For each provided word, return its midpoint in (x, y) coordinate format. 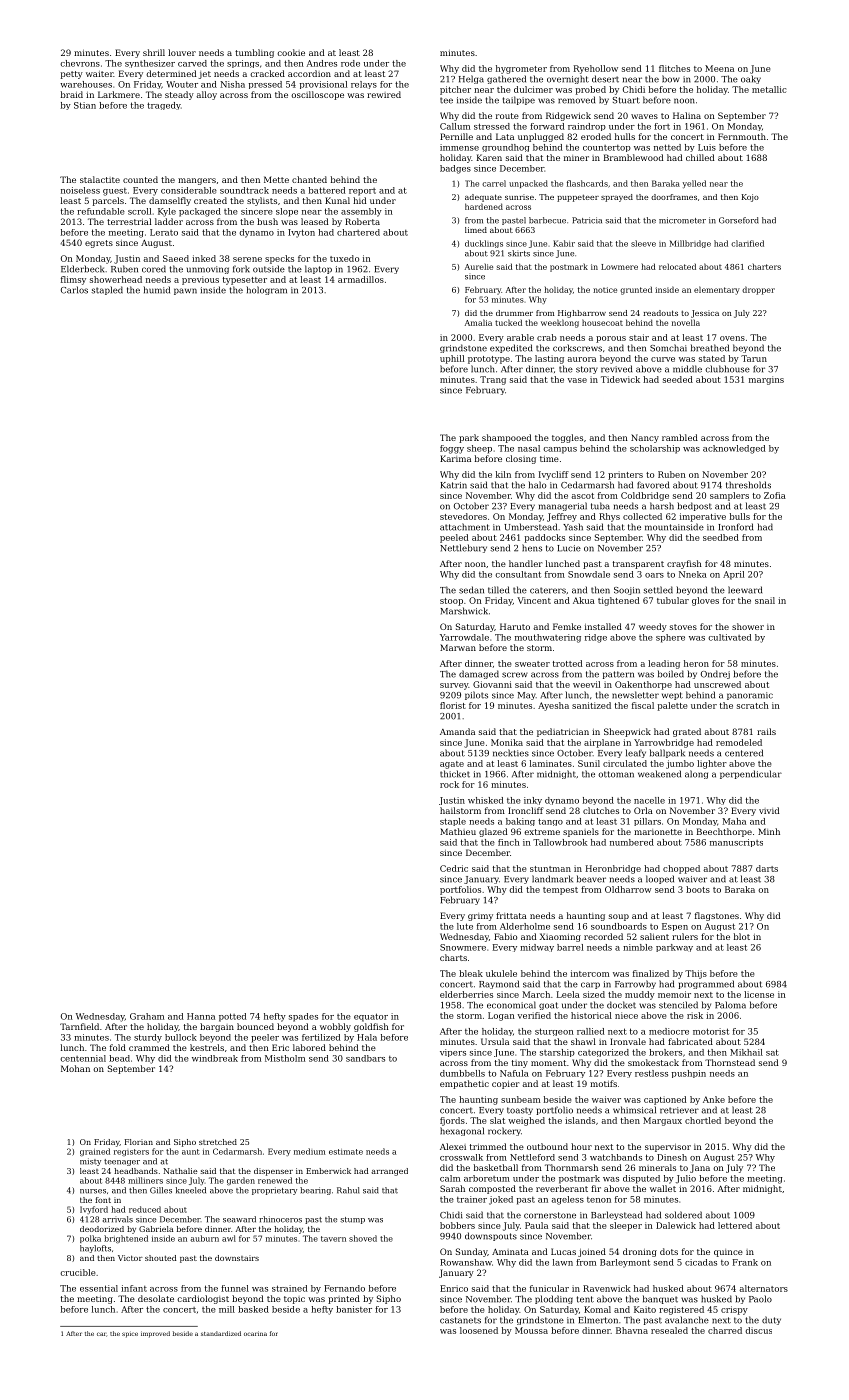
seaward (239, 1219)
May (527, 696)
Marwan (458, 647)
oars (654, 575)
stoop (451, 602)
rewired (384, 94)
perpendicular (751, 774)
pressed (265, 85)
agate (452, 765)
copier (505, 1085)
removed (576, 100)
